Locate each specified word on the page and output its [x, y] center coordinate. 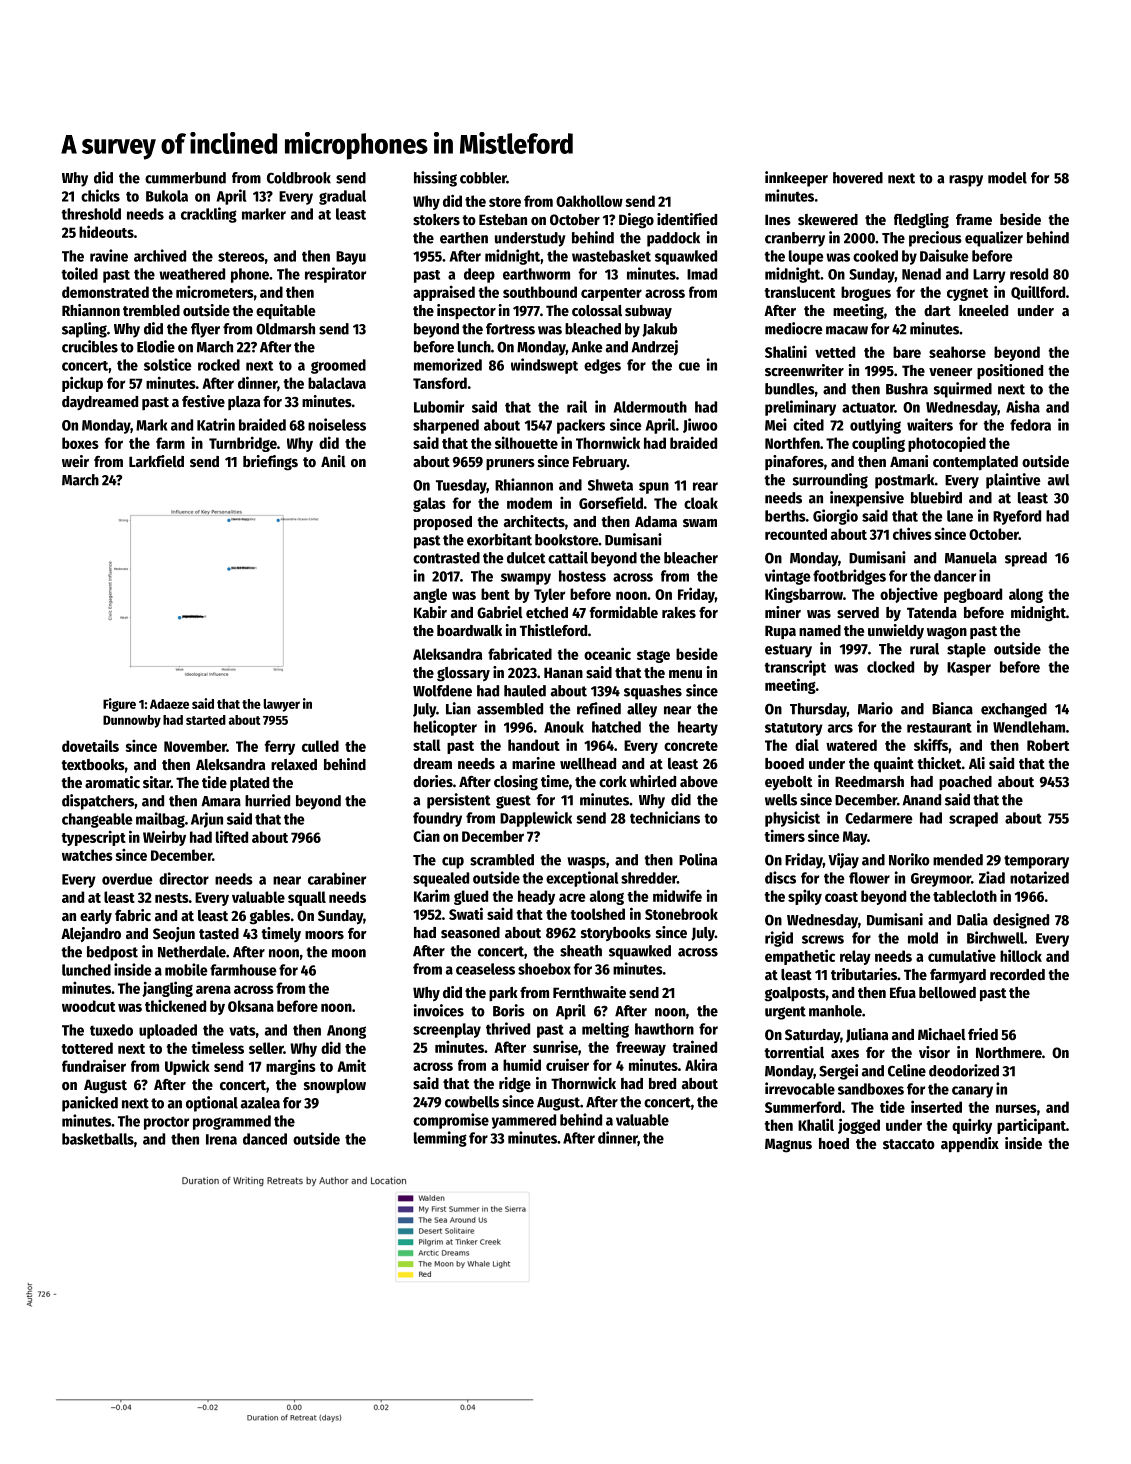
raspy [966, 181]
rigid [779, 939]
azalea [260, 1103]
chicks [100, 195]
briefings [270, 463]
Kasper [969, 669]
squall [307, 898]
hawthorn [664, 1029]
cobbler [483, 178]
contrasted [446, 558]
